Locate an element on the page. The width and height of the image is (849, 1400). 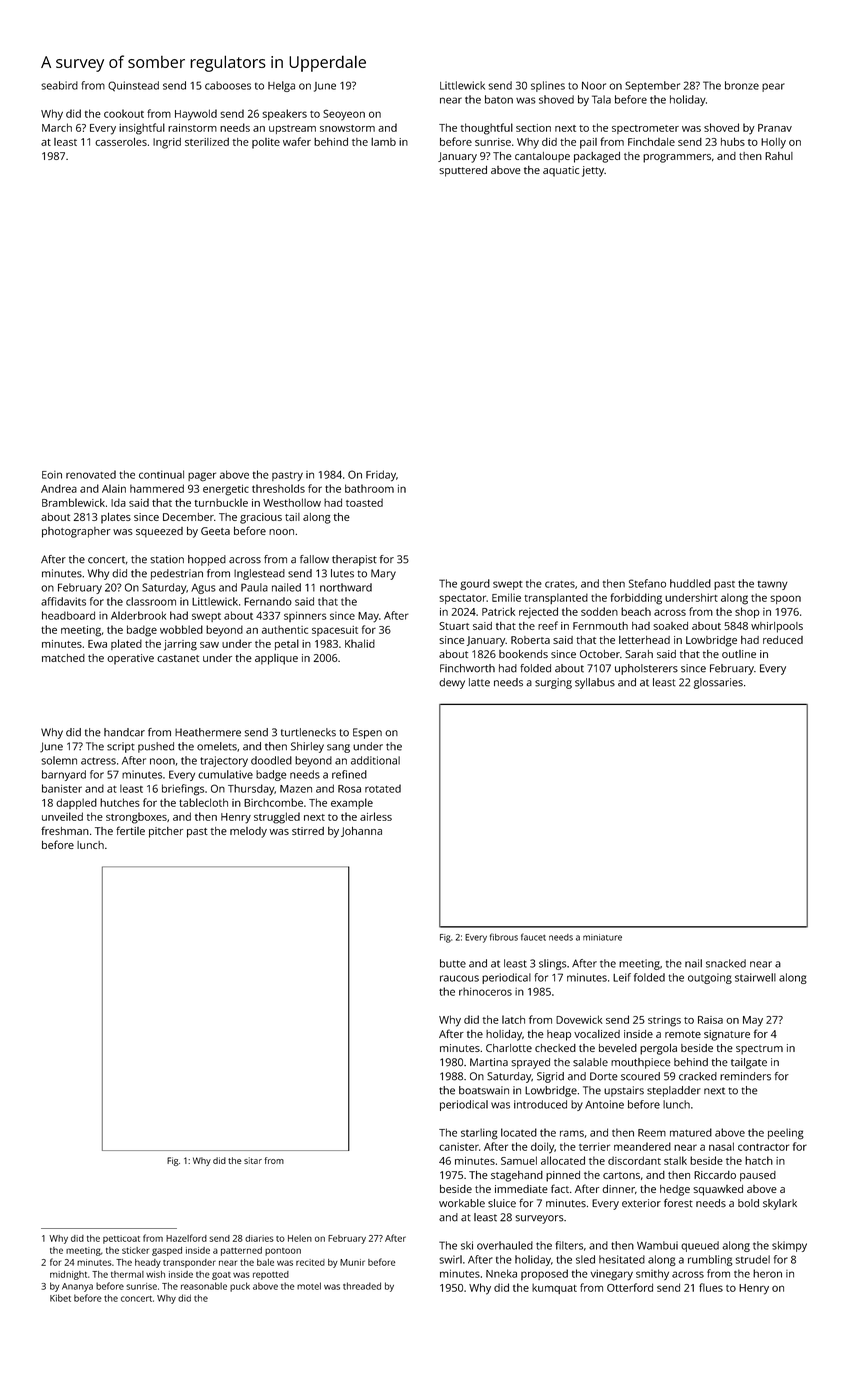
freshman is located at coordinates (65, 830).
